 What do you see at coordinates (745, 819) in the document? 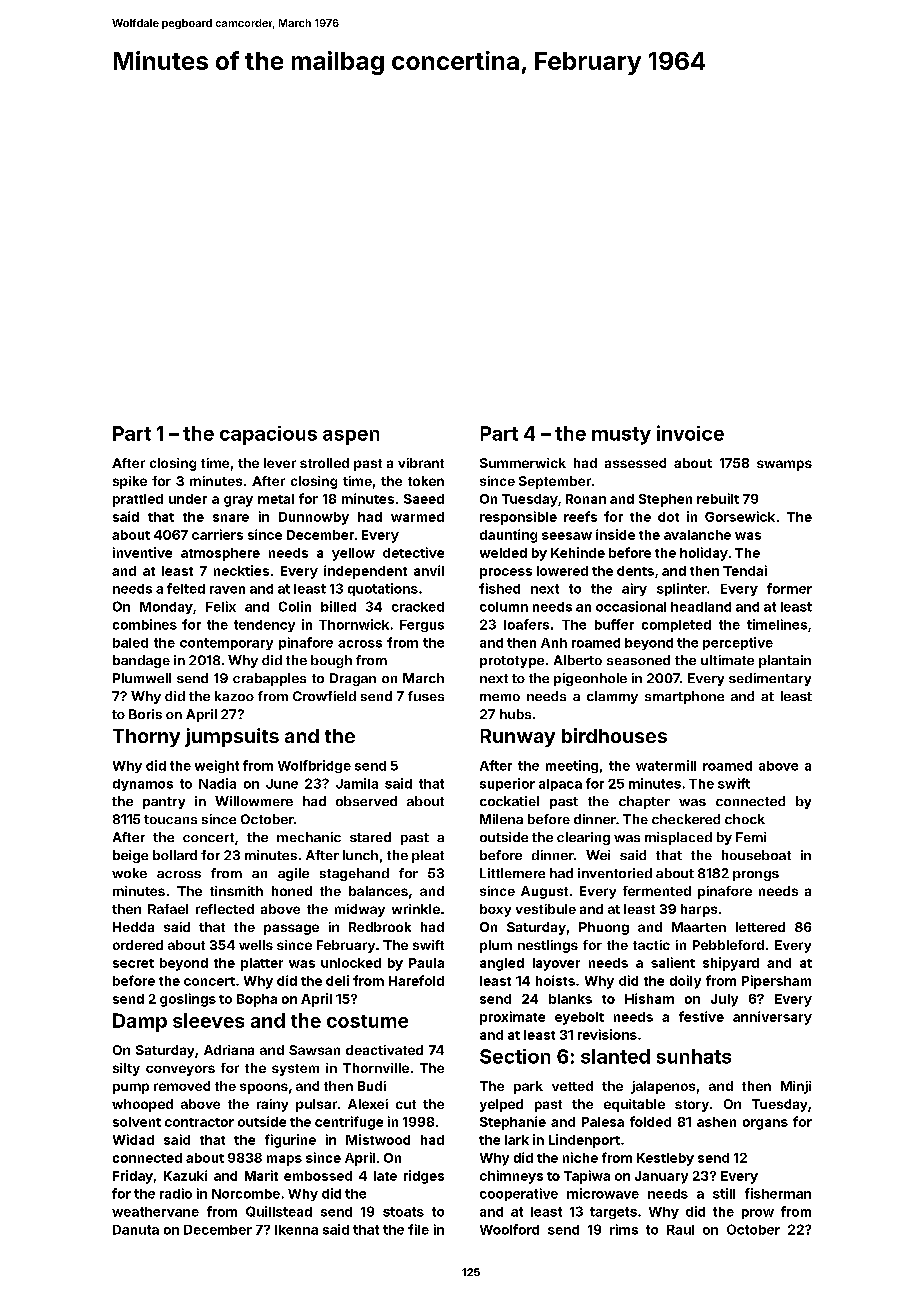
I see `chock` at bounding box center [745, 819].
